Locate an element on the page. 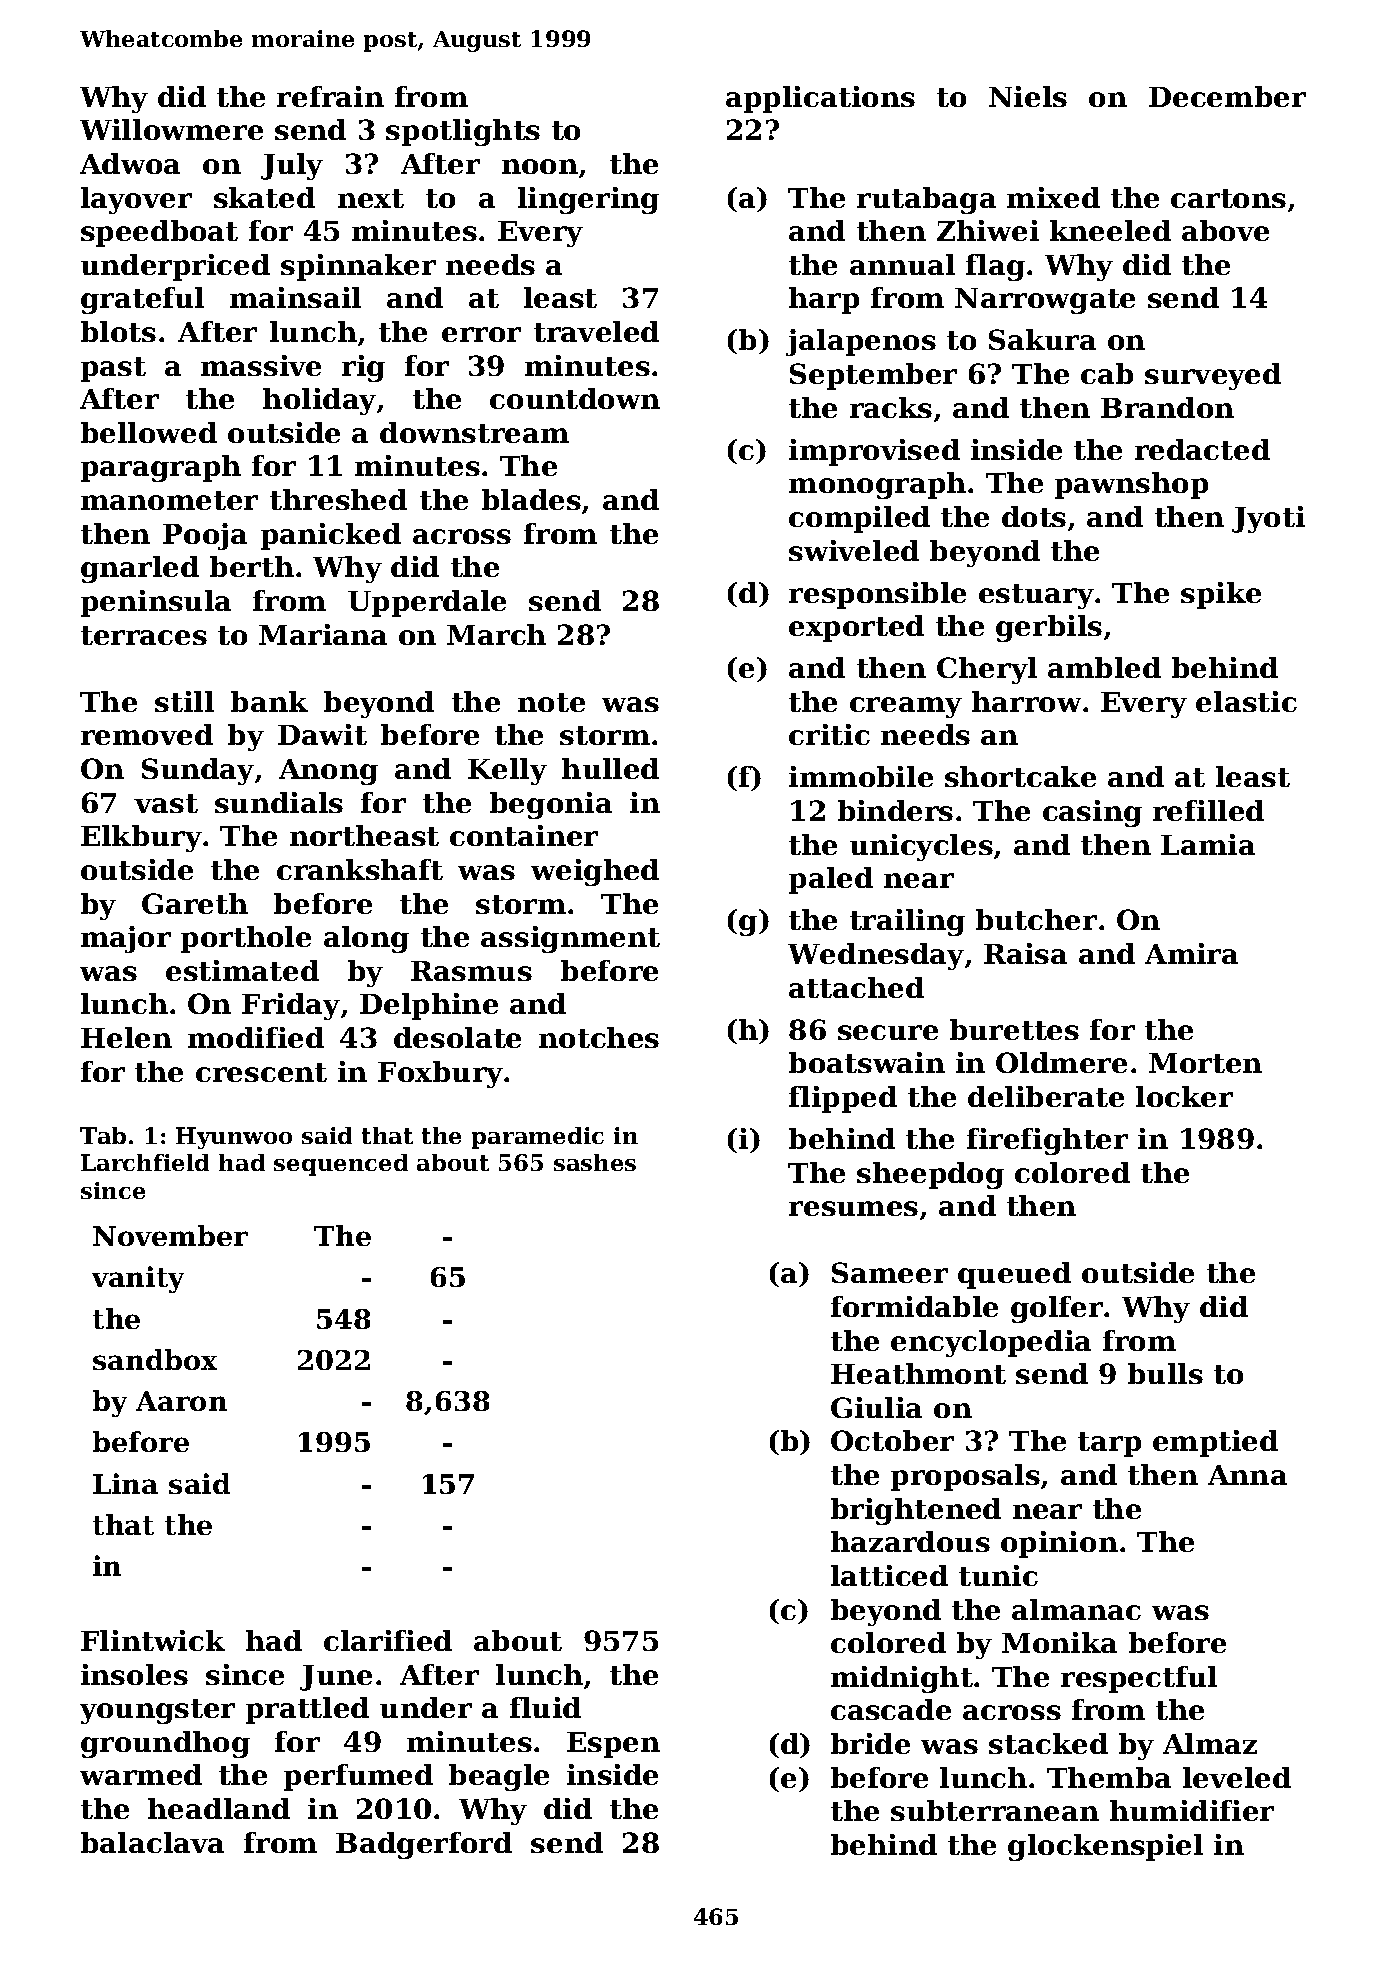 This image has width=1386, height=1969. December is located at coordinates (1227, 96).
